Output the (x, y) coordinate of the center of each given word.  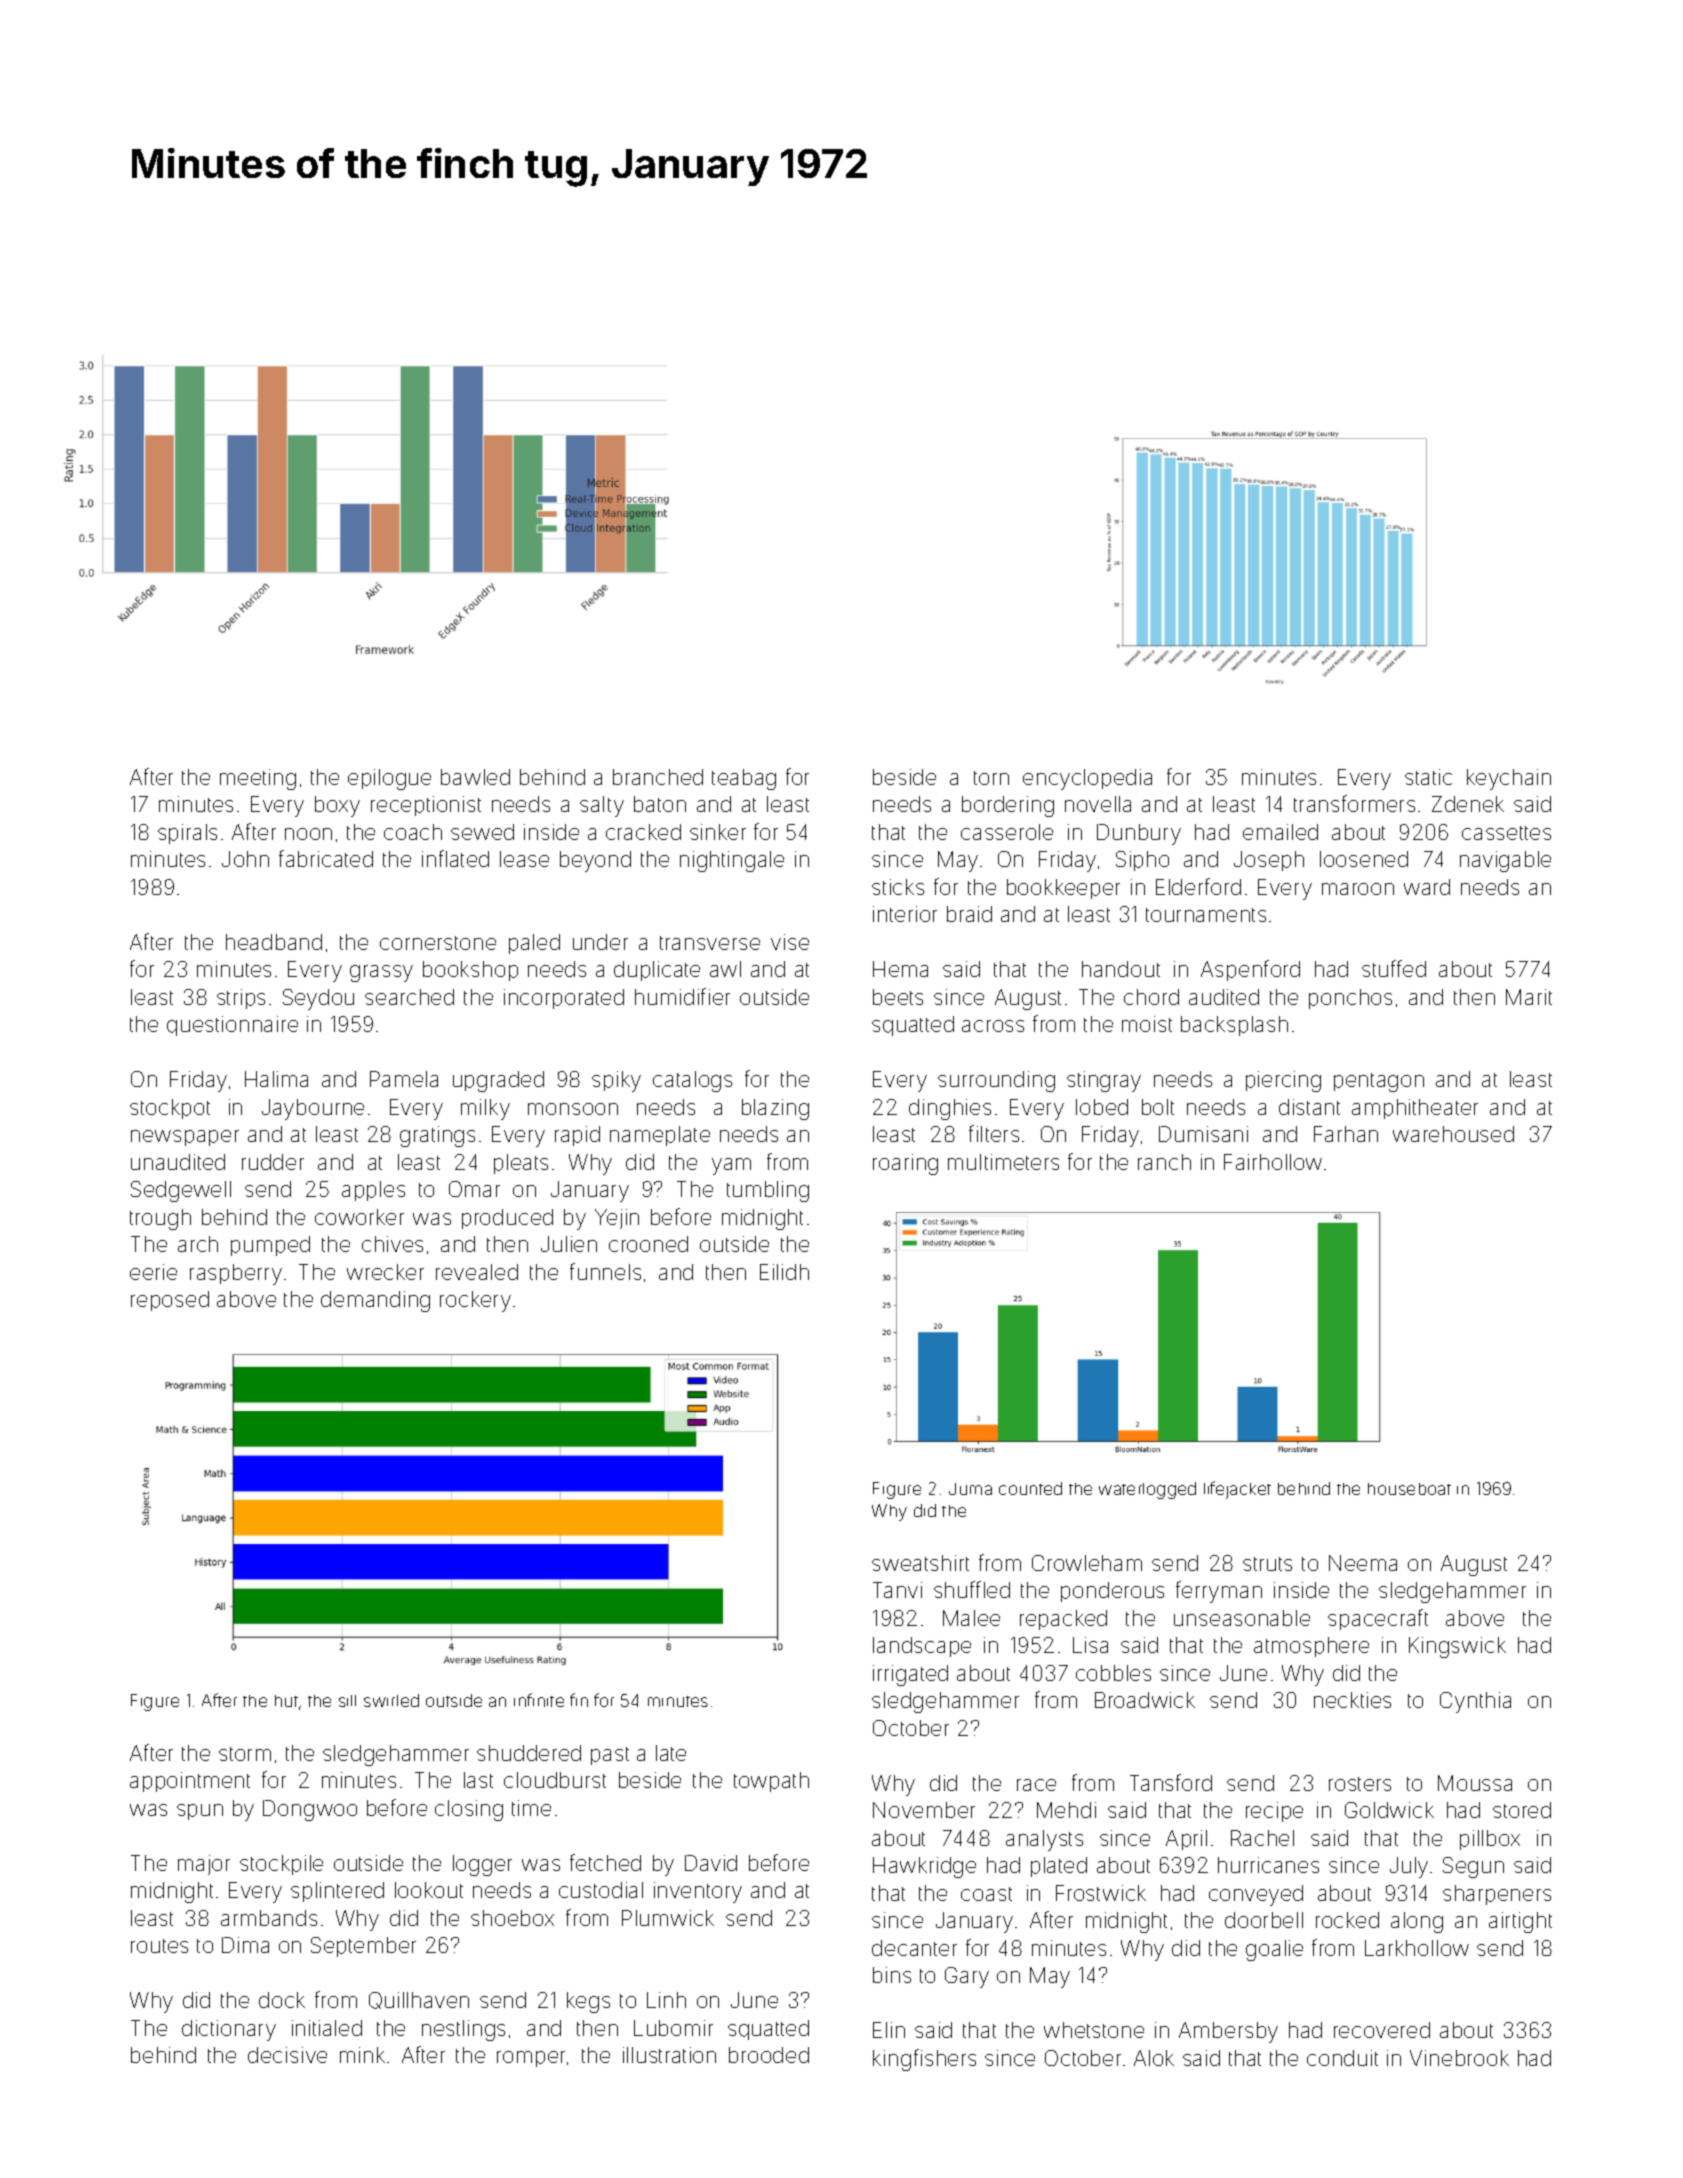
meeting (258, 779)
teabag (744, 779)
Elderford (1198, 886)
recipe (1274, 1812)
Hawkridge (924, 1867)
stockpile (281, 1865)
